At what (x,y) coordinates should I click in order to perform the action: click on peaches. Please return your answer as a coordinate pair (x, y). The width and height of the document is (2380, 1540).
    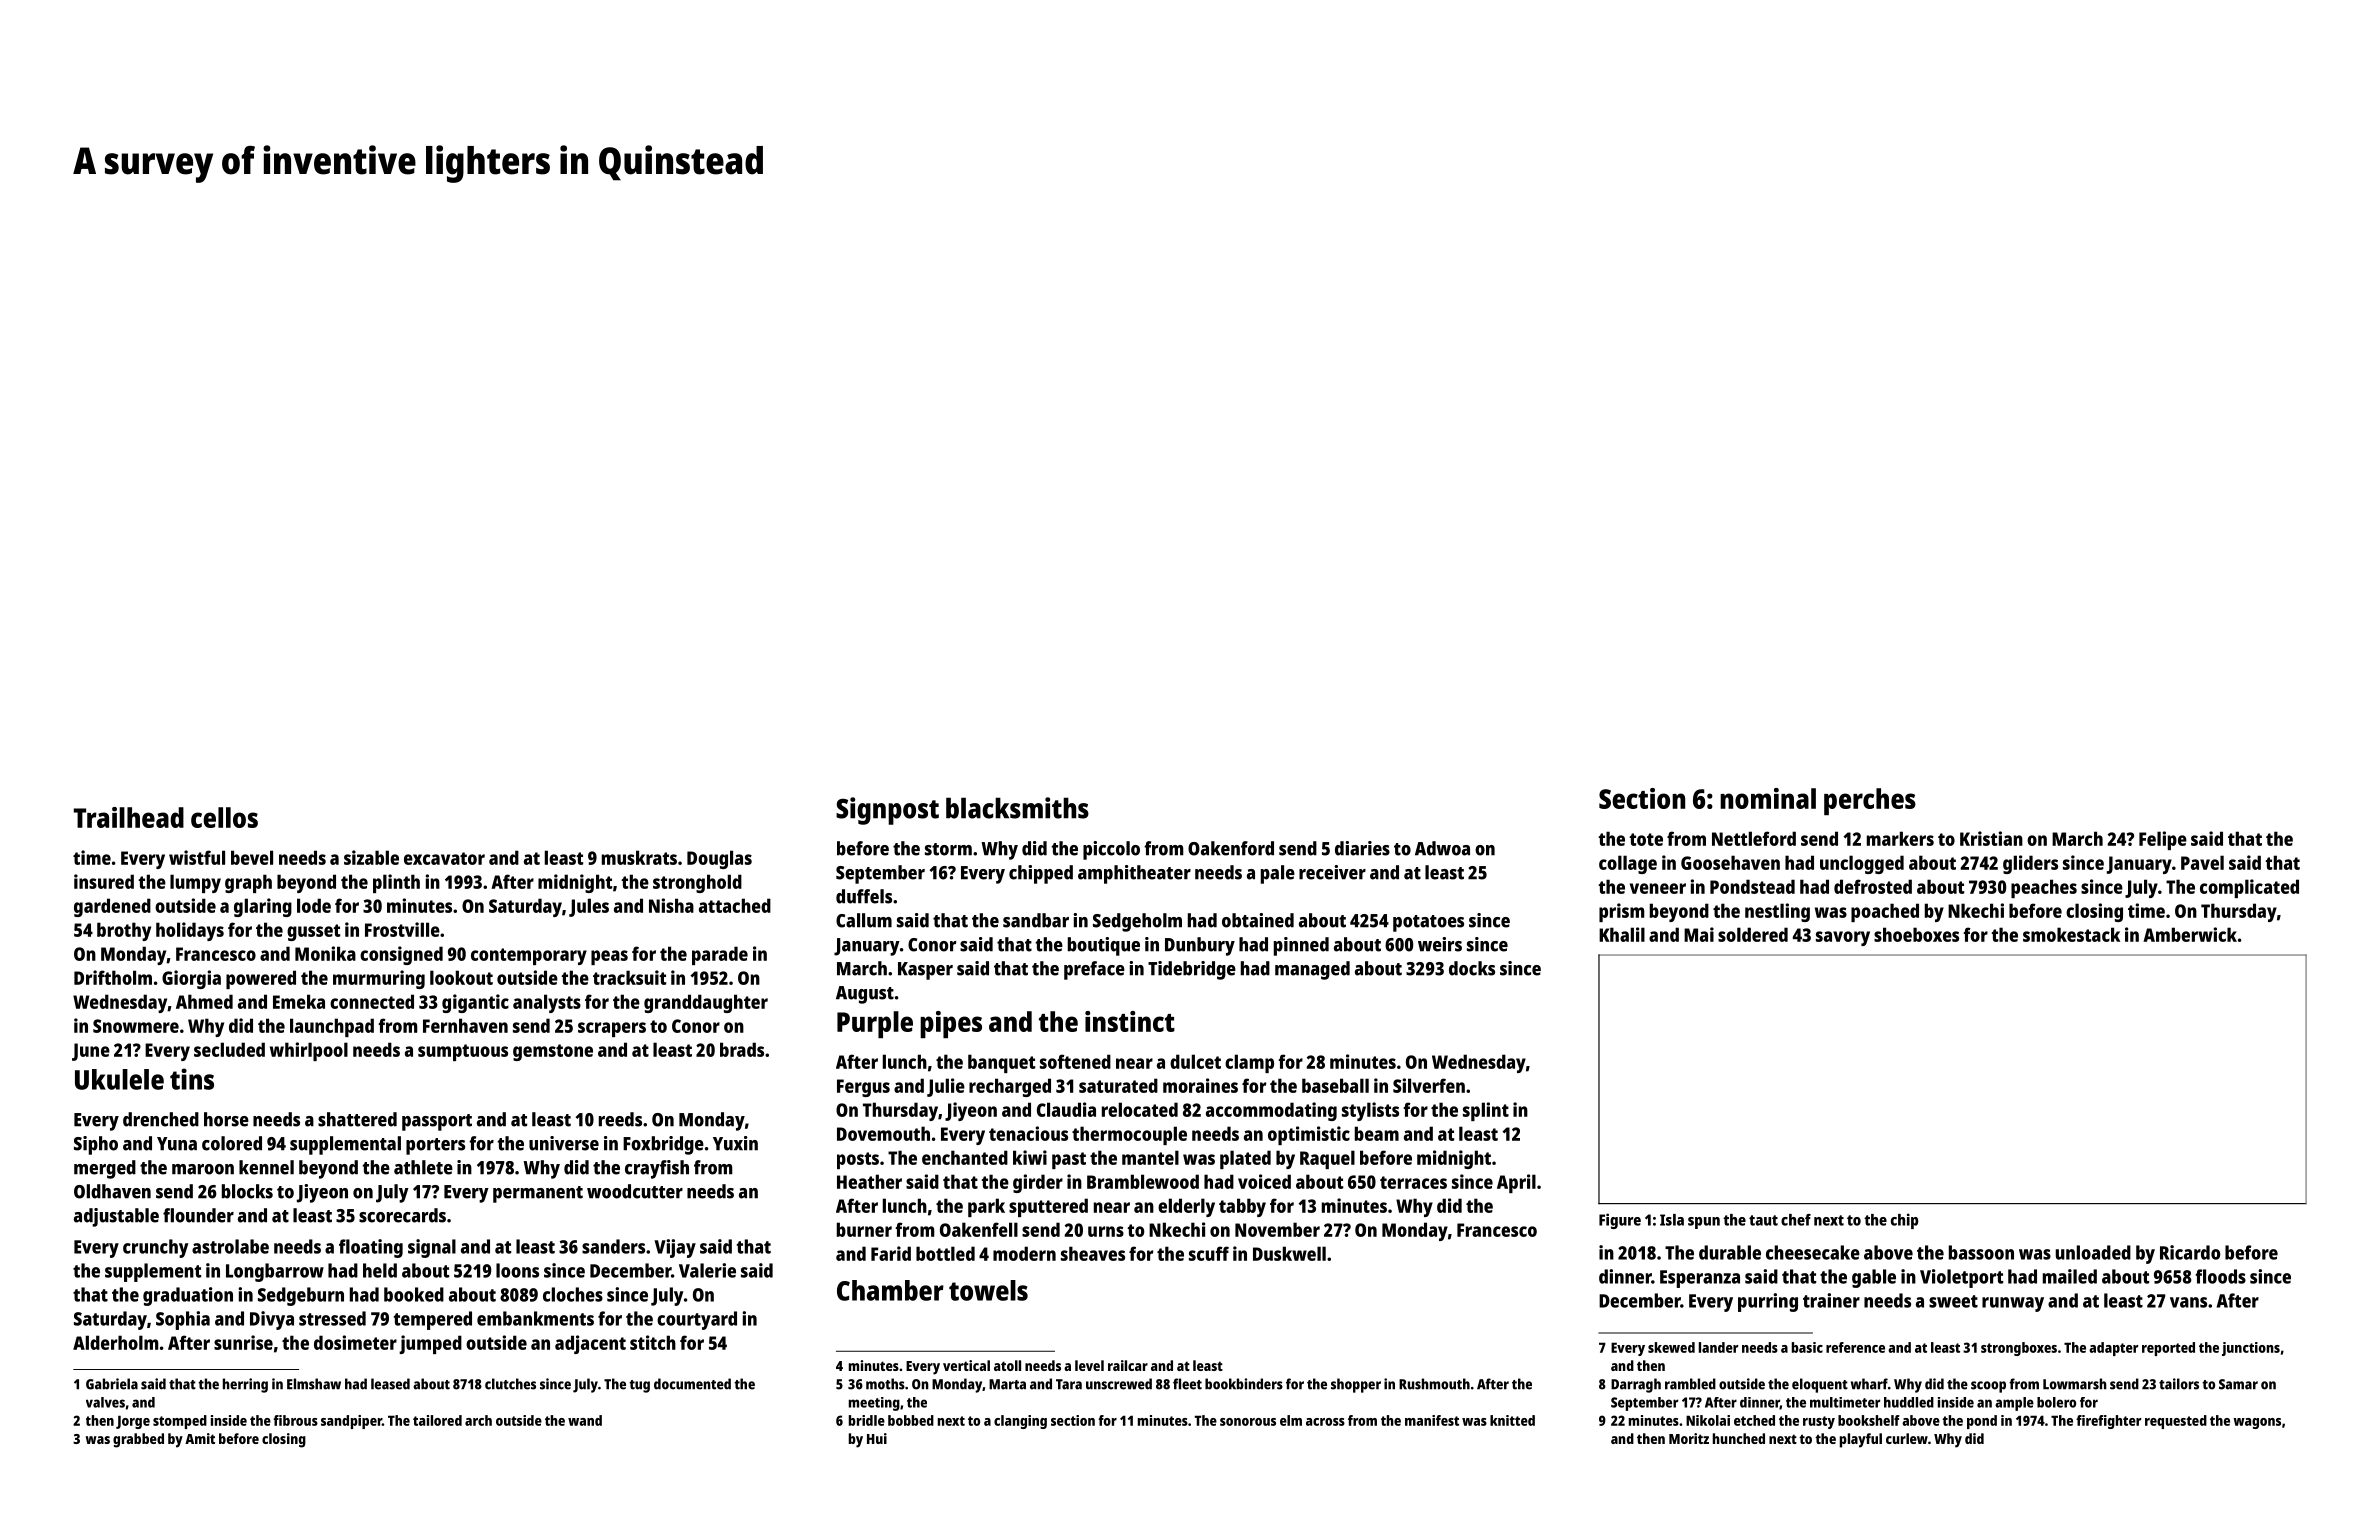
    Looking at the image, I should click on (2044, 888).
